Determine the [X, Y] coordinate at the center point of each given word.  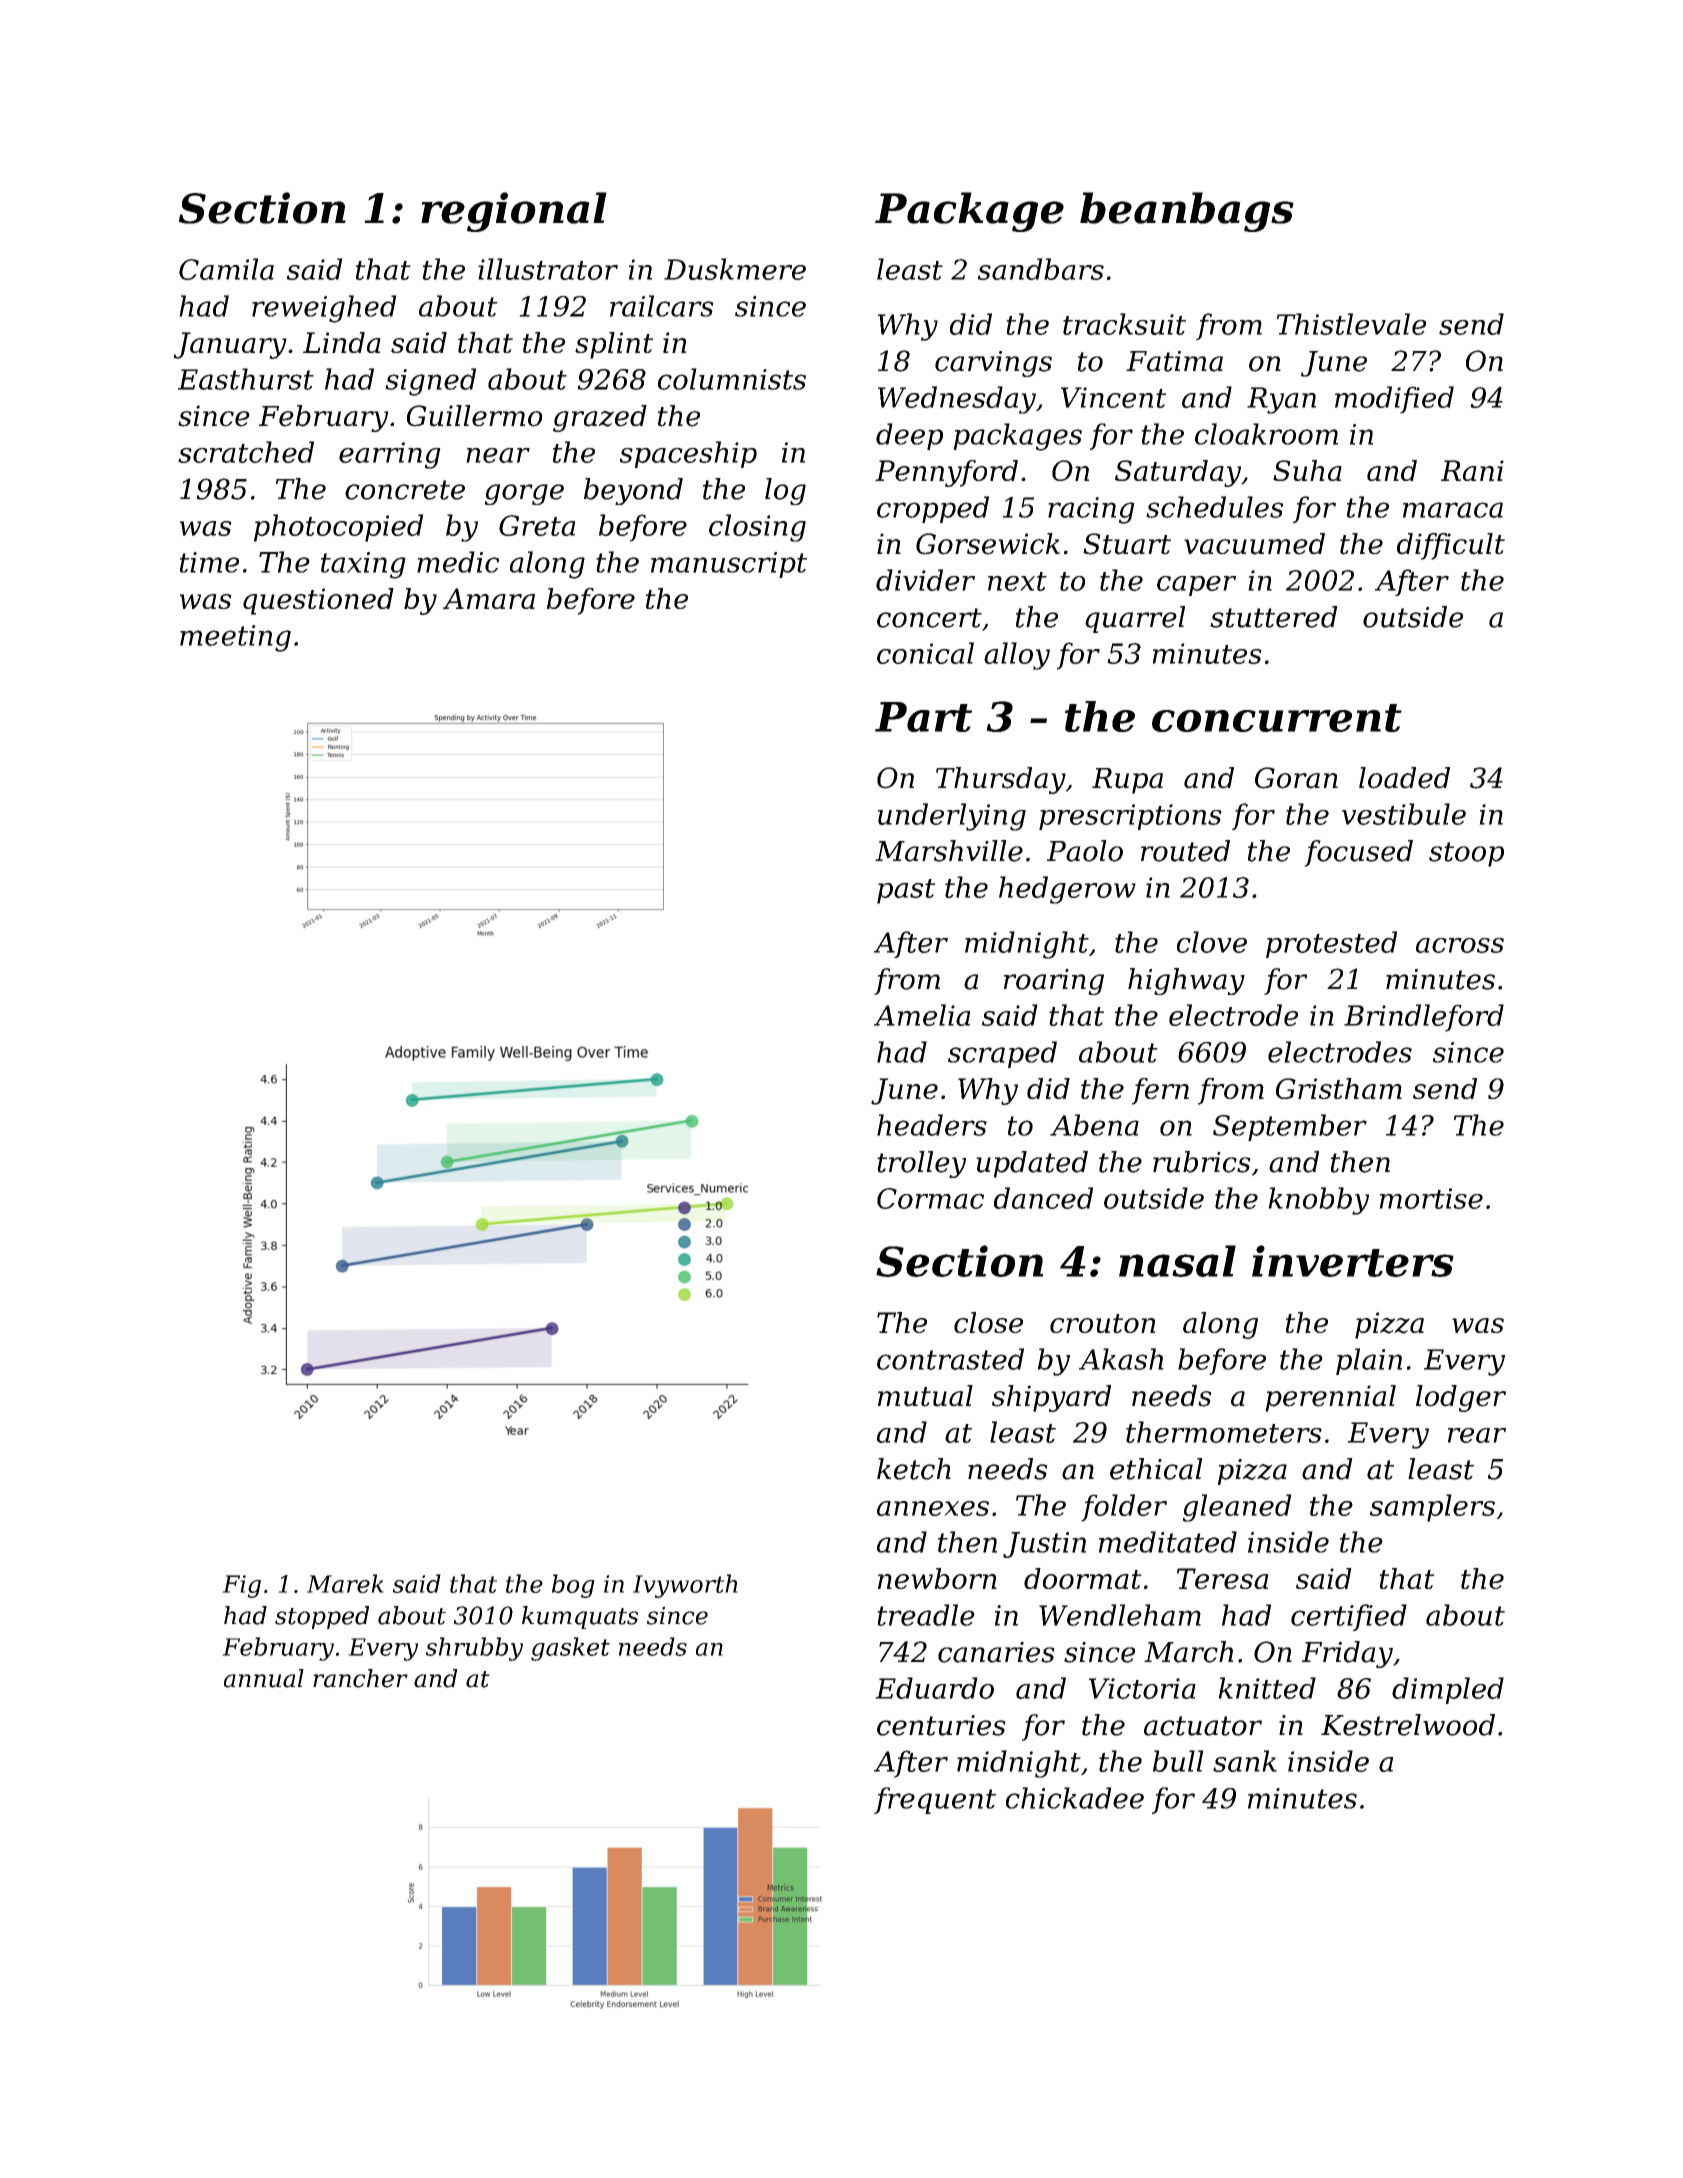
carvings [993, 364]
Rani [1472, 470]
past [906, 891]
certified [1349, 1617]
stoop [1466, 854]
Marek [345, 1583]
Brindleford [1424, 1018]
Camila [226, 269]
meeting [235, 638]
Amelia [922, 1015]
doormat [1083, 1578]
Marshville [949, 851]
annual [264, 1678]
